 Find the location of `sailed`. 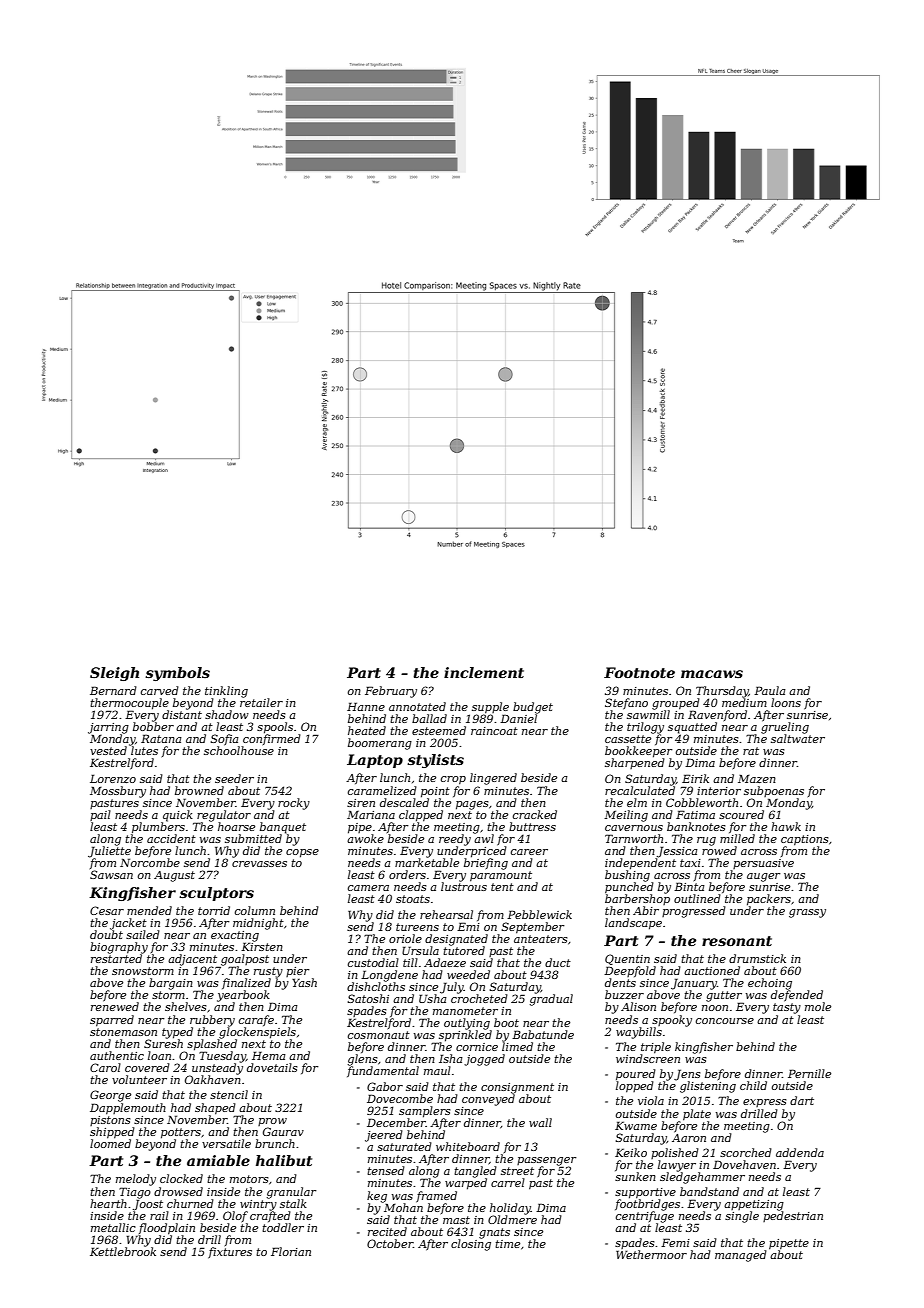

sailed is located at coordinates (143, 934).
